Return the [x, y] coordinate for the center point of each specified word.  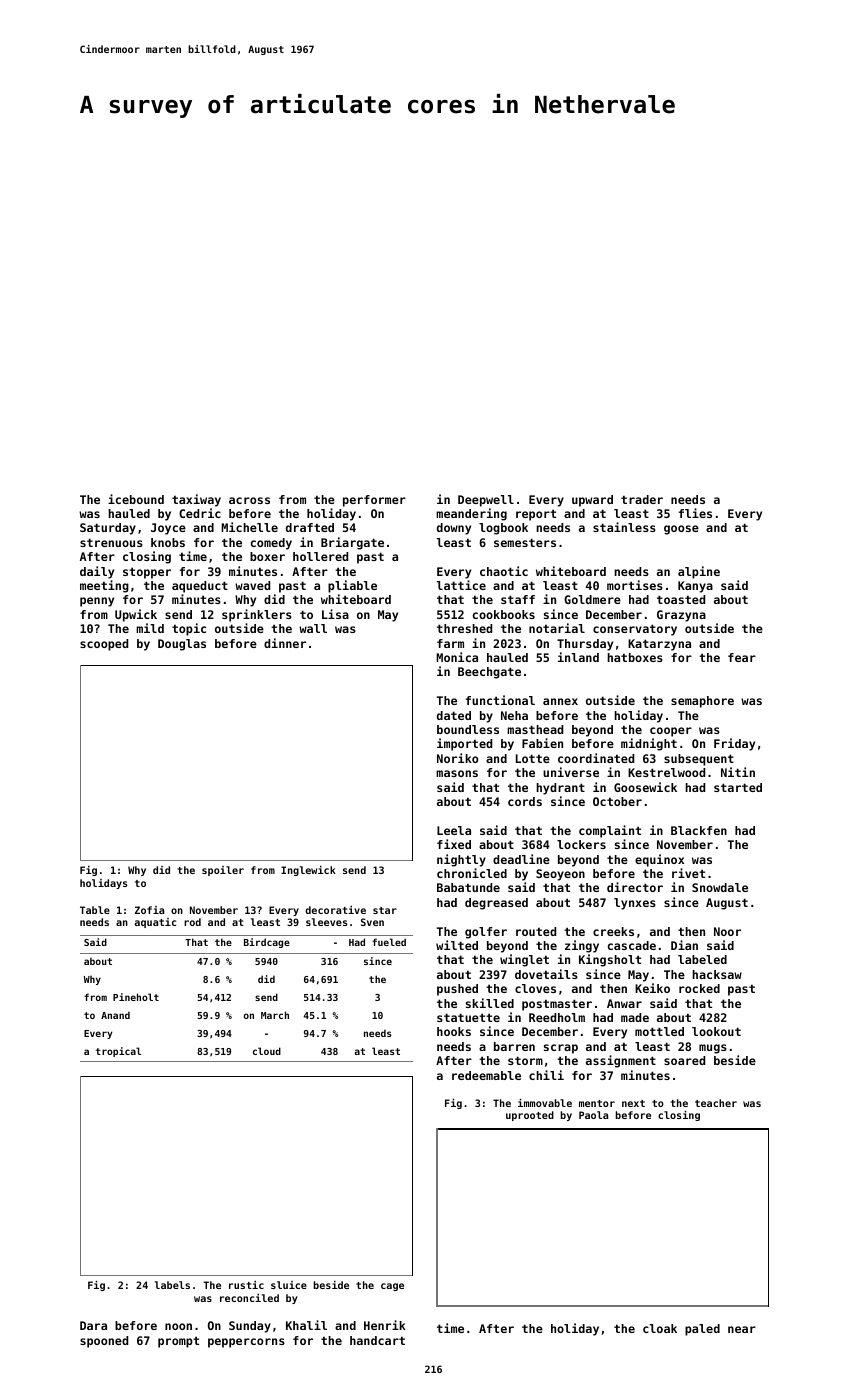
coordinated [596, 758]
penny [97, 602]
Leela [454, 830]
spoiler [223, 871]
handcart [377, 1340]
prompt [178, 1342]
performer [374, 501]
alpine [699, 572]
